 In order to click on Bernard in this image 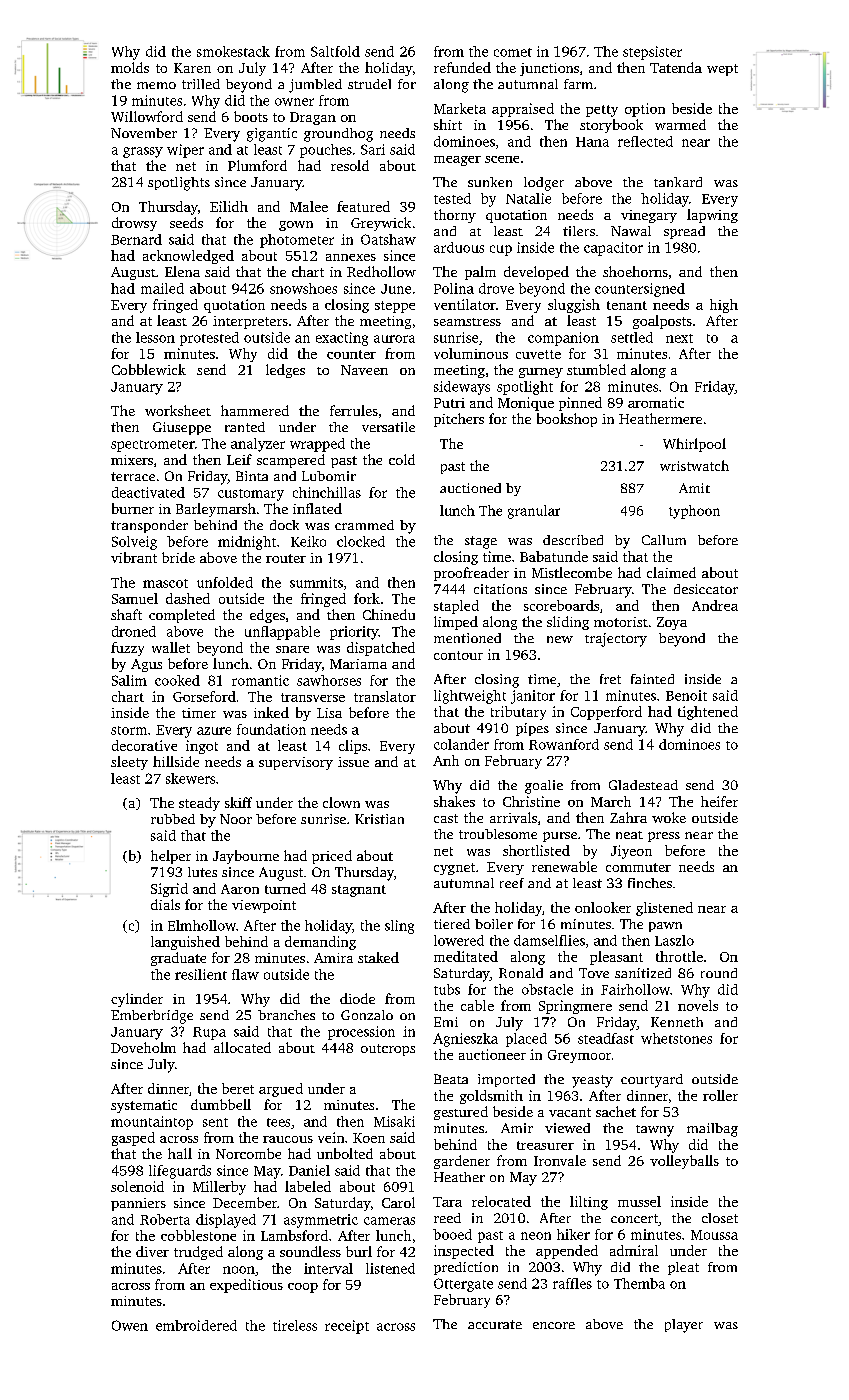, I will do `click(136, 239)`.
